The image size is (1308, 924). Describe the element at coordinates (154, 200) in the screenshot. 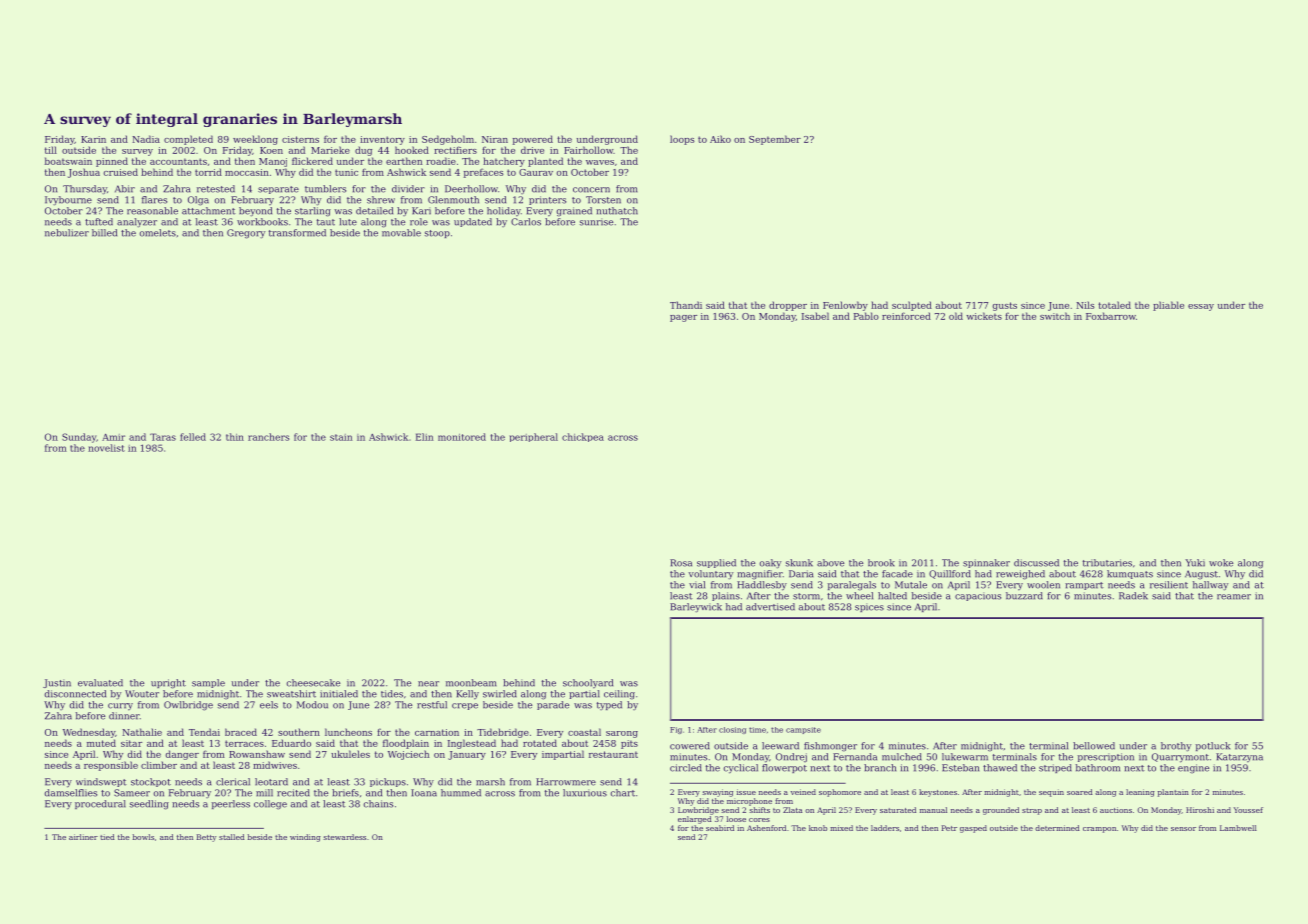

I see `flares` at that location.
